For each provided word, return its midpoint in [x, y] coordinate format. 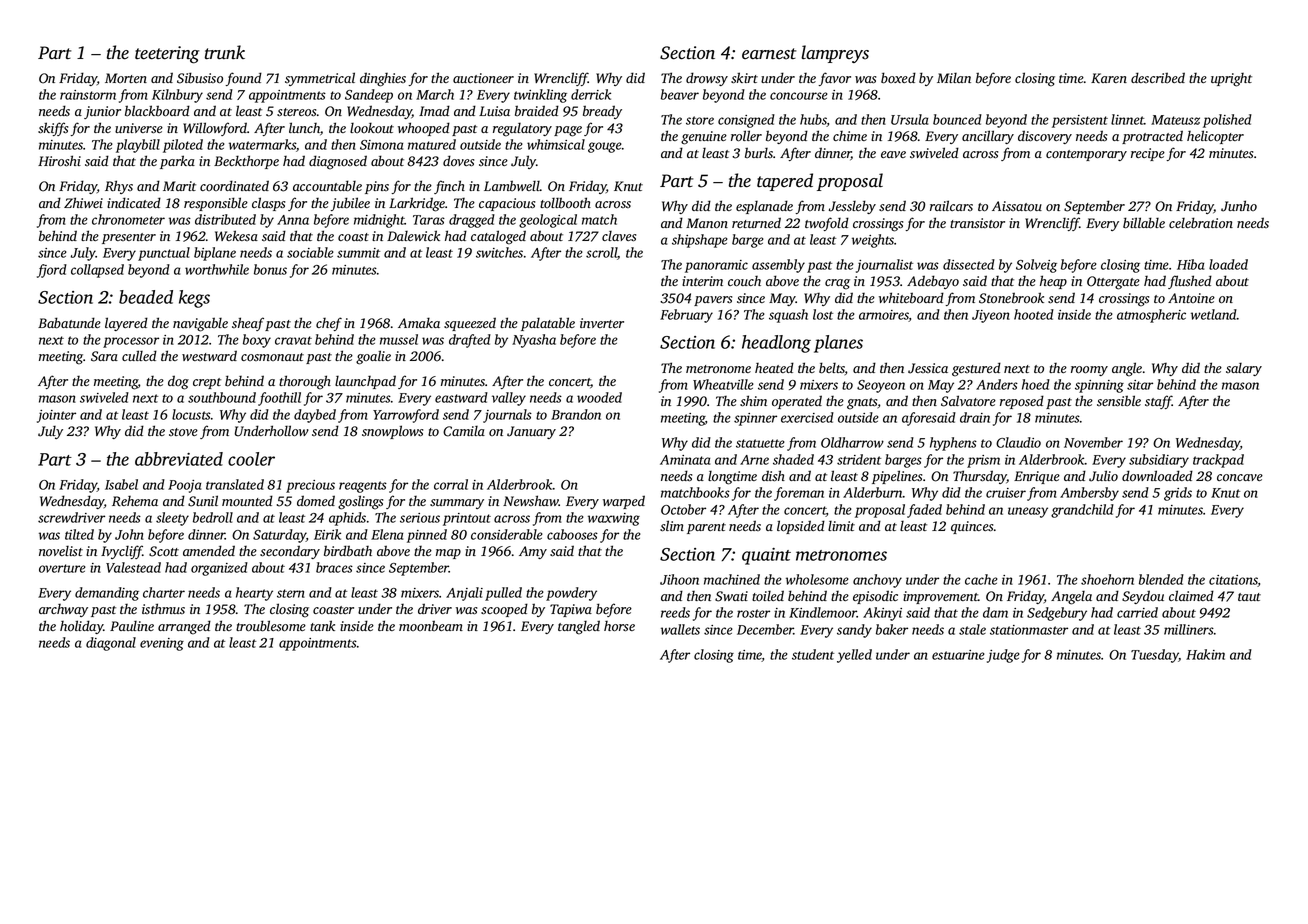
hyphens [953, 444]
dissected [969, 264]
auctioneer [483, 78]
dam [995, 612]
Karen [1109, 78]
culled [139, 355]
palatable [548, 324]
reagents [363, 487]
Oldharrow [852, 442]
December [765, 629]
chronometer [128, 219]
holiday [82, 627]
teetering [167, 55]
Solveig [1036, 266]
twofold [827, 224]
